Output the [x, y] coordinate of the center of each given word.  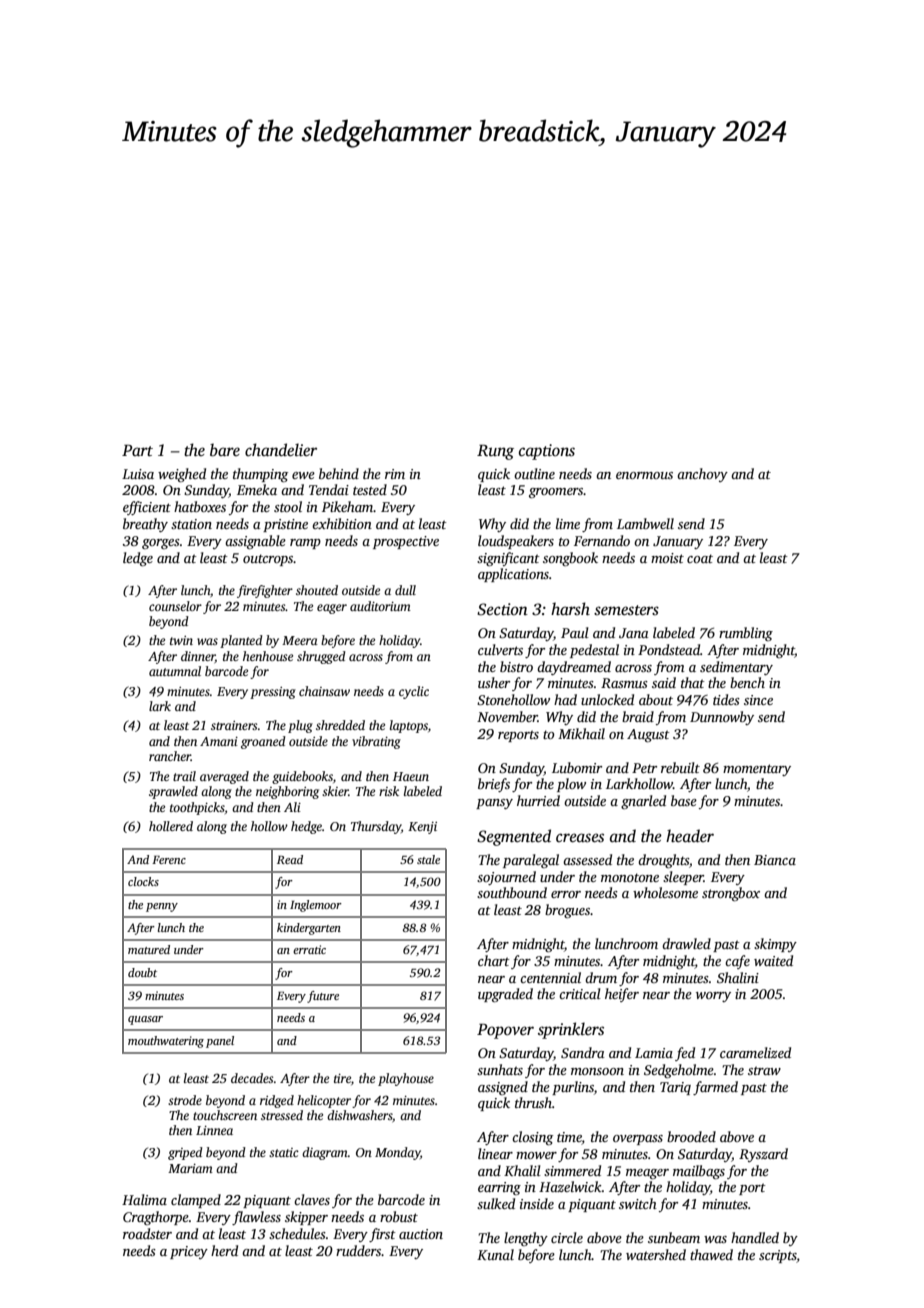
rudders [359, 1250]
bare [225, 450]
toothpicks [197, 808]
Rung [495, 452]
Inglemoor [316, 906]
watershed [656, 1254]
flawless [256, 1218]
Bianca [775, 860]
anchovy [702, 475]
